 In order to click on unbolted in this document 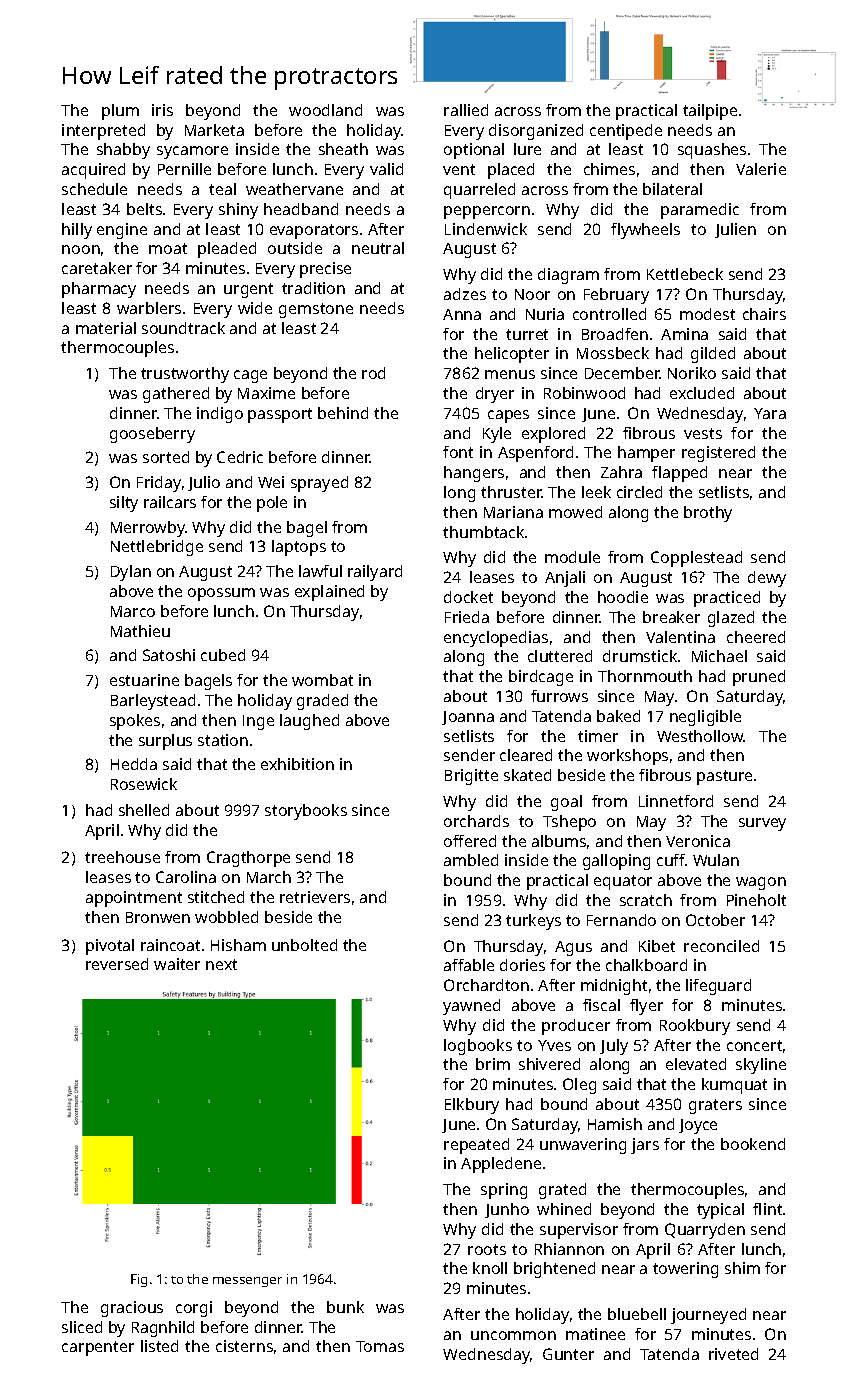, I will do `click(304, 945)`.
